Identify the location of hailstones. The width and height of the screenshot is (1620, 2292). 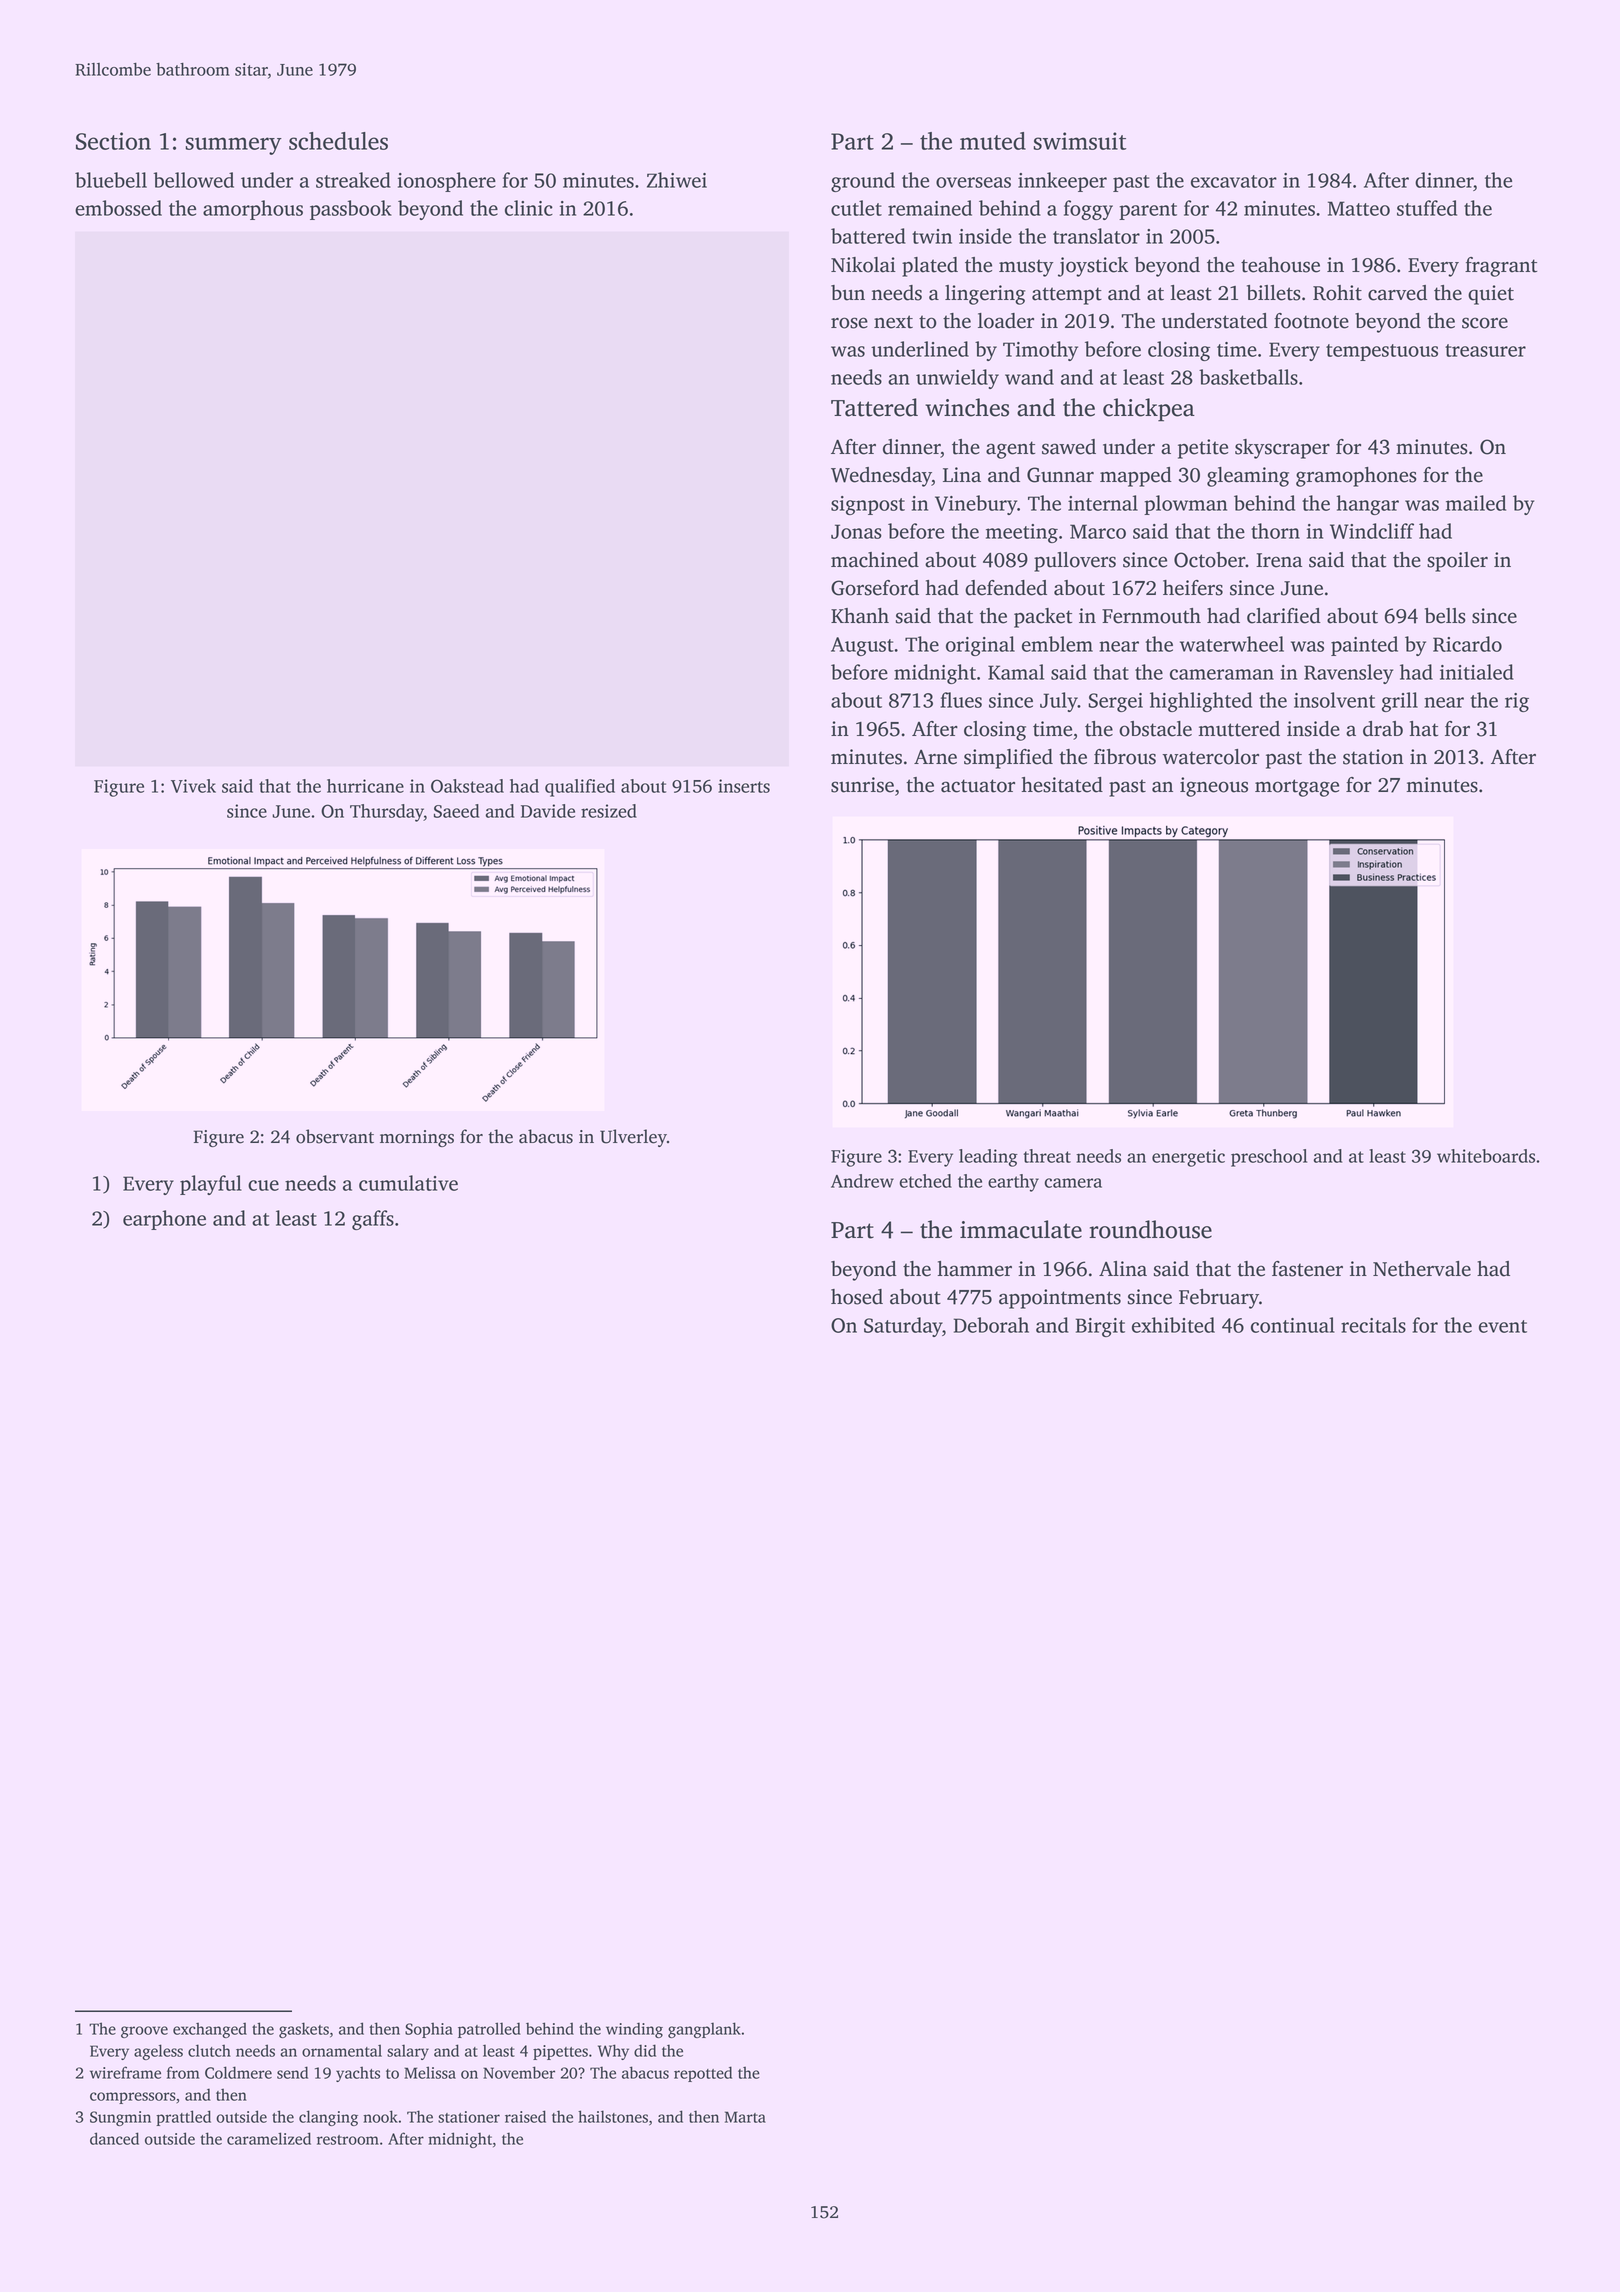
(613, 2116).
